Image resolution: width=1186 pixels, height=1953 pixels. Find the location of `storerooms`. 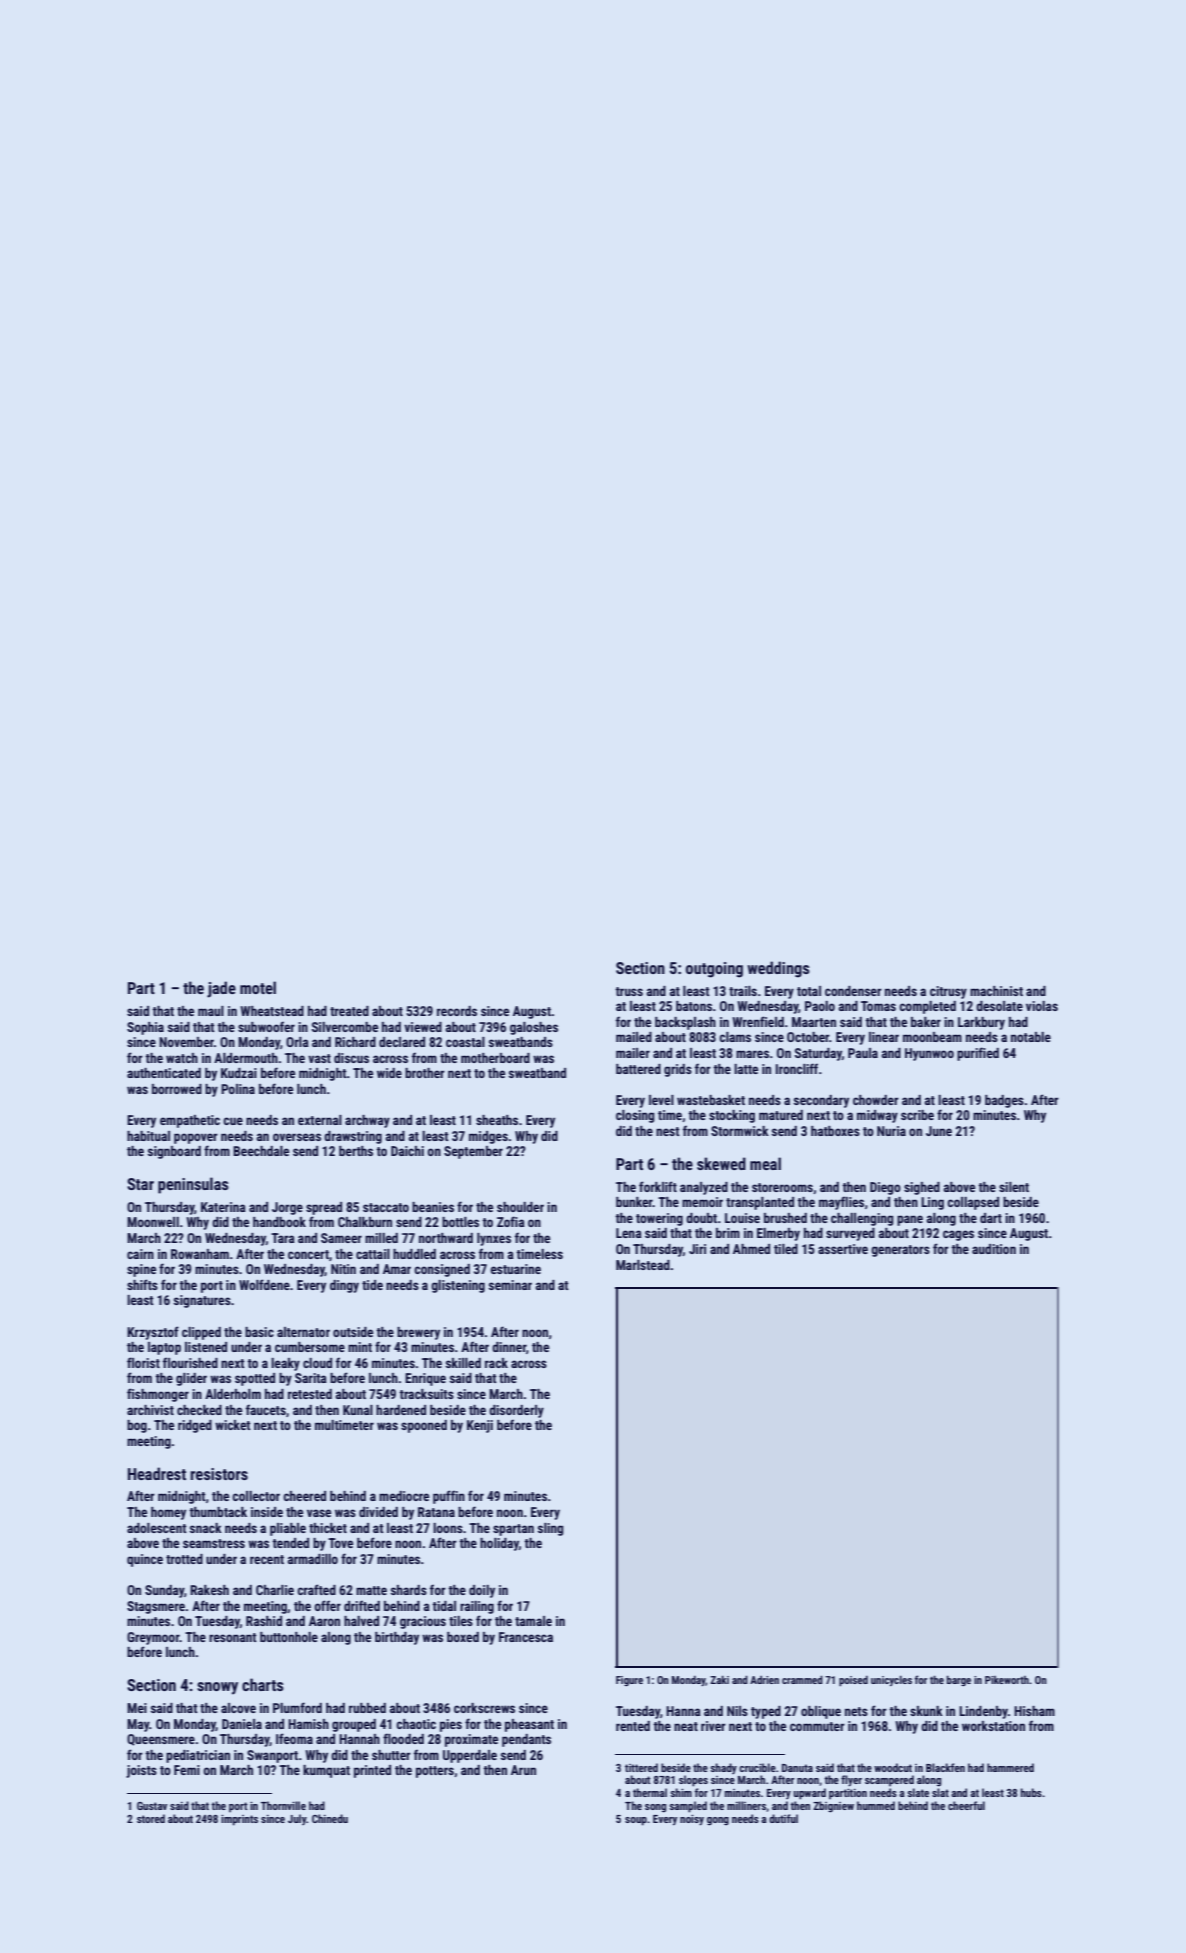

storerooms is located at coordinates (782, 1187).
